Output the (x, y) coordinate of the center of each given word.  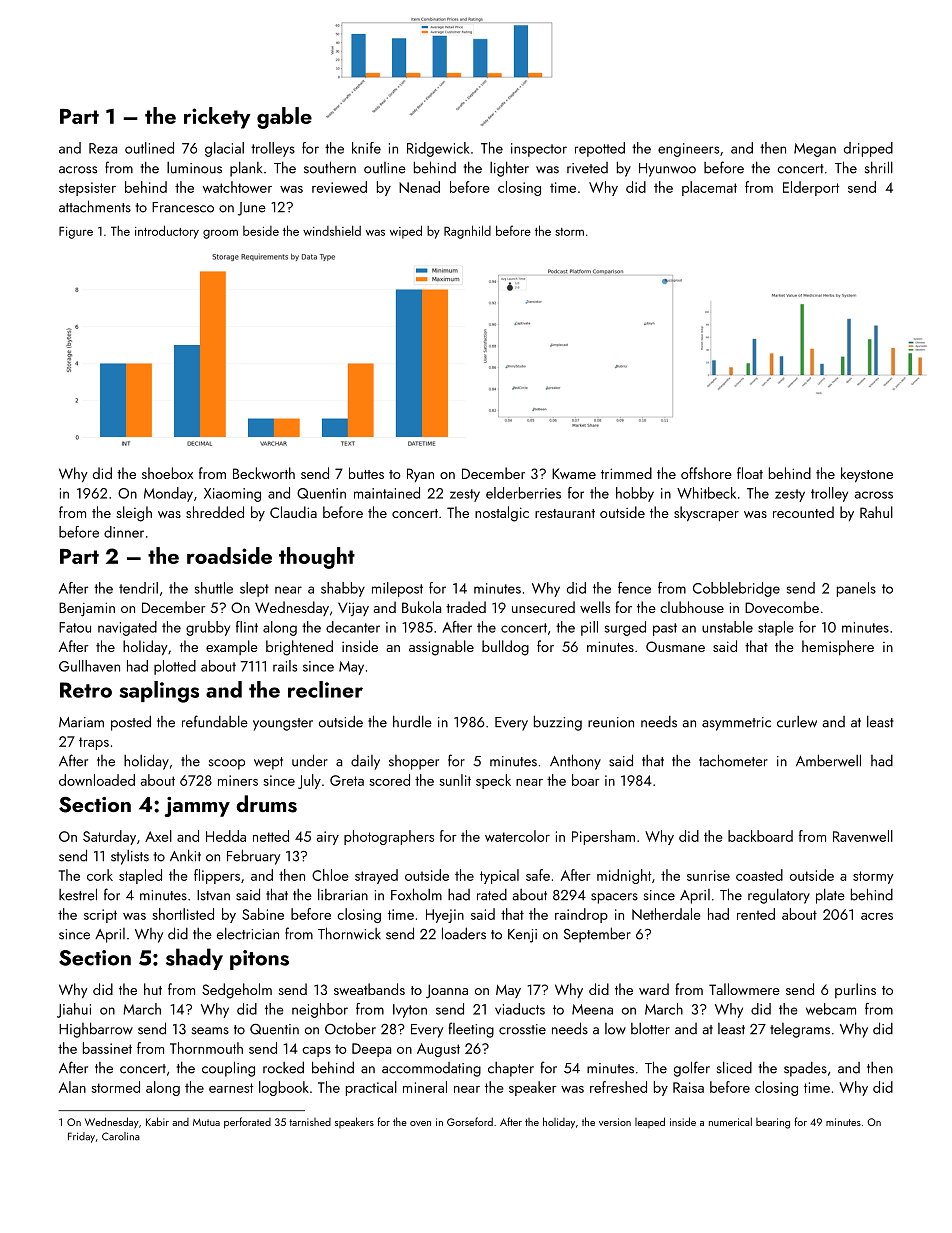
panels (856, 589)
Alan (72, 1087)
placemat (709, 188)
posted (131, 723)
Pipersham (603, 837)
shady (194, 959)
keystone (867, 475)
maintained (387, 493)
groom (220, 234)
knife (366, 148)
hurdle (412, 721)
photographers (389, 837)
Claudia (293, 512)
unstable (727, 627)
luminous (194, 168)
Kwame (574, 473)
